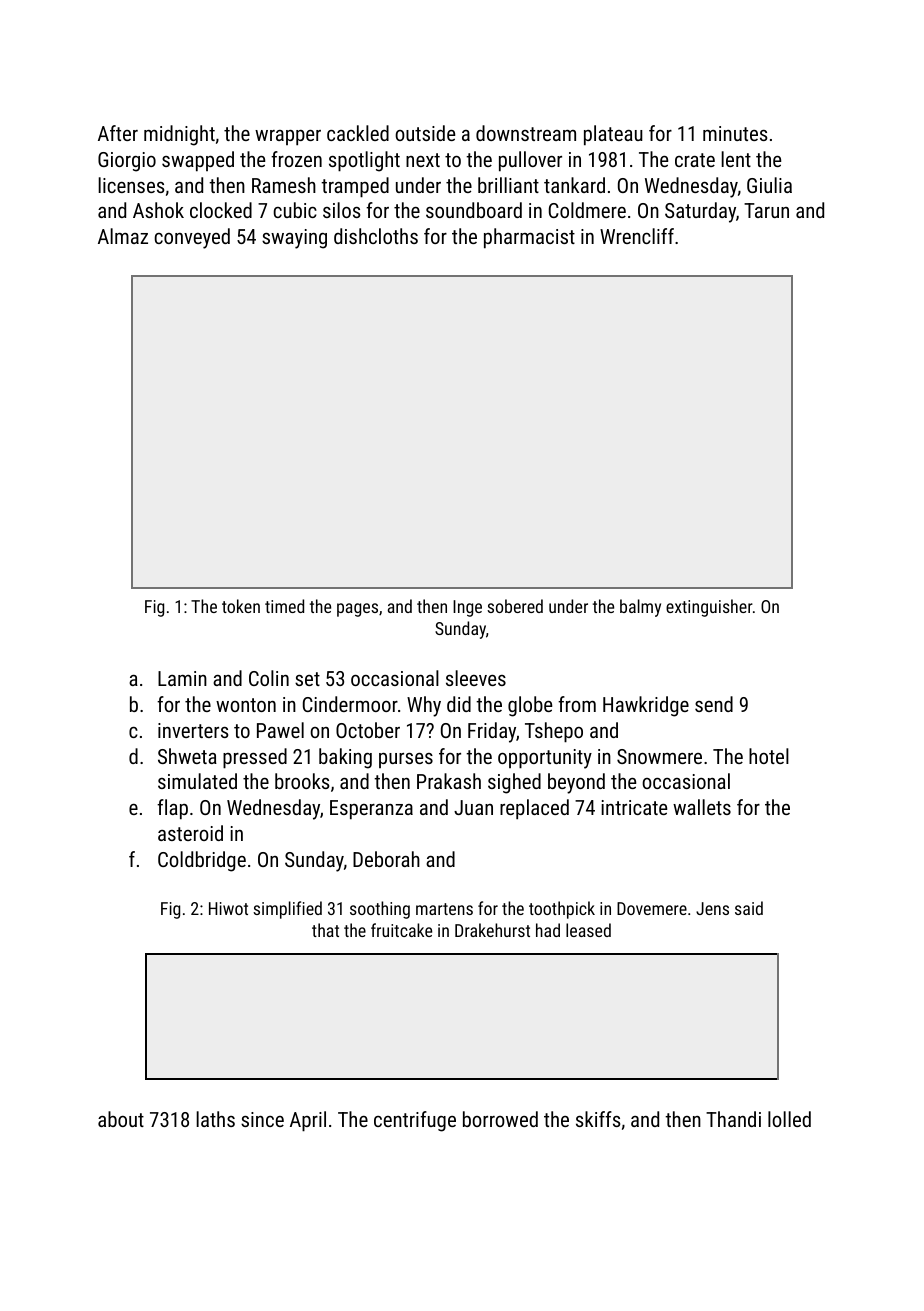 This document has height=1311, width=924. I want to click on Giulia, so click(769, 185).
